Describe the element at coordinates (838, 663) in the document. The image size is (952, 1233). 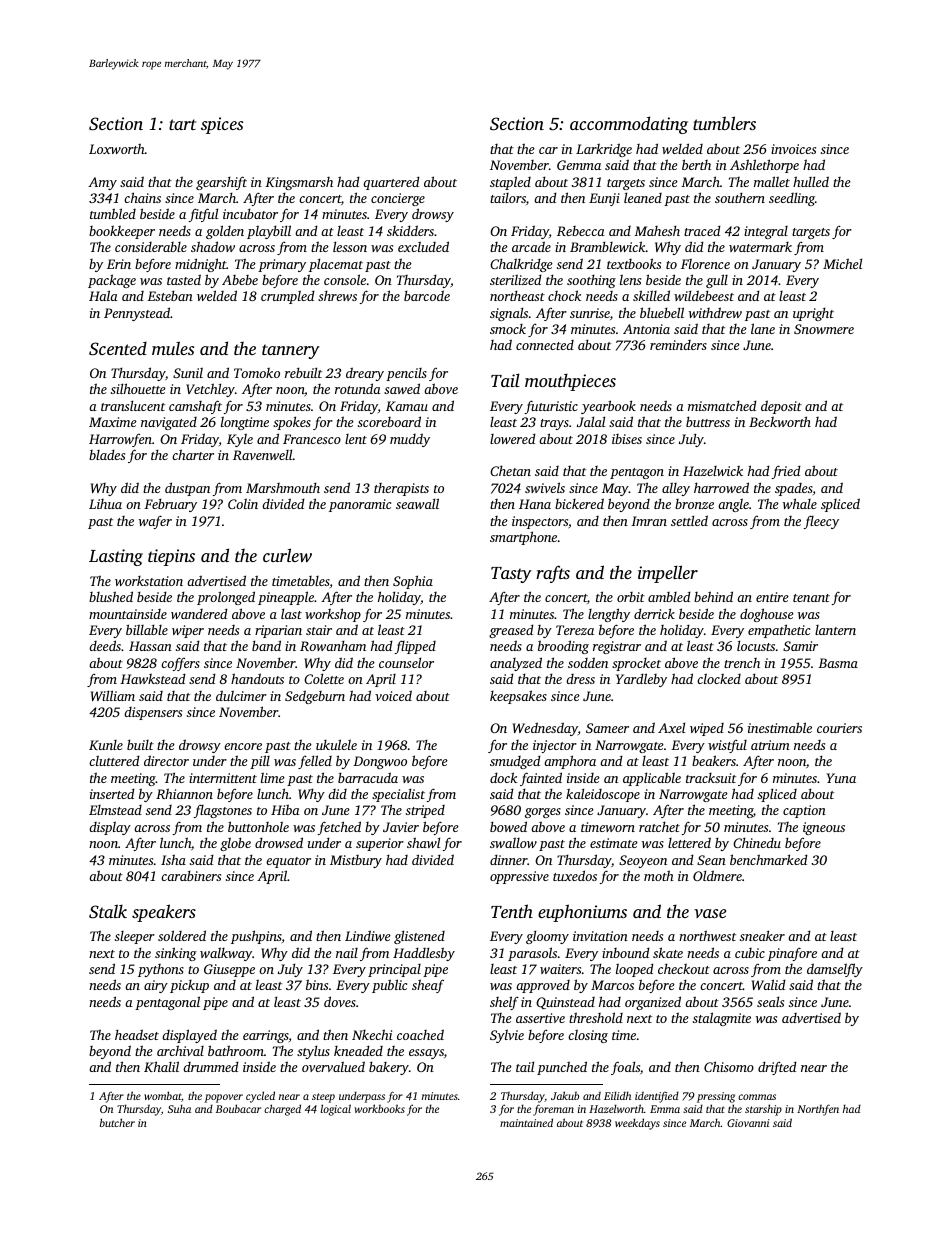
I see `Basma` at that location.
